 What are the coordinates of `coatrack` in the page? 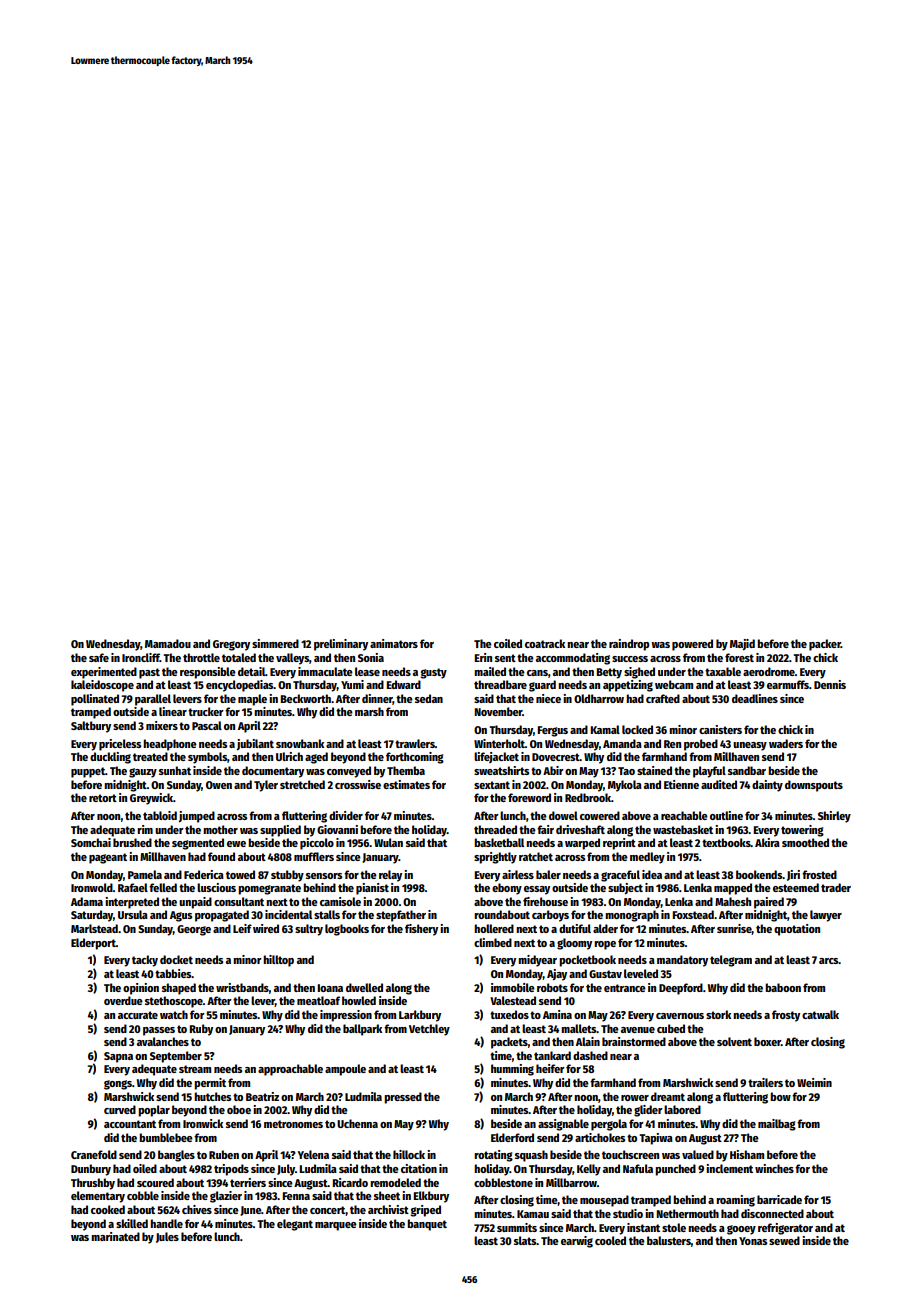 It's located at (545, 643).
